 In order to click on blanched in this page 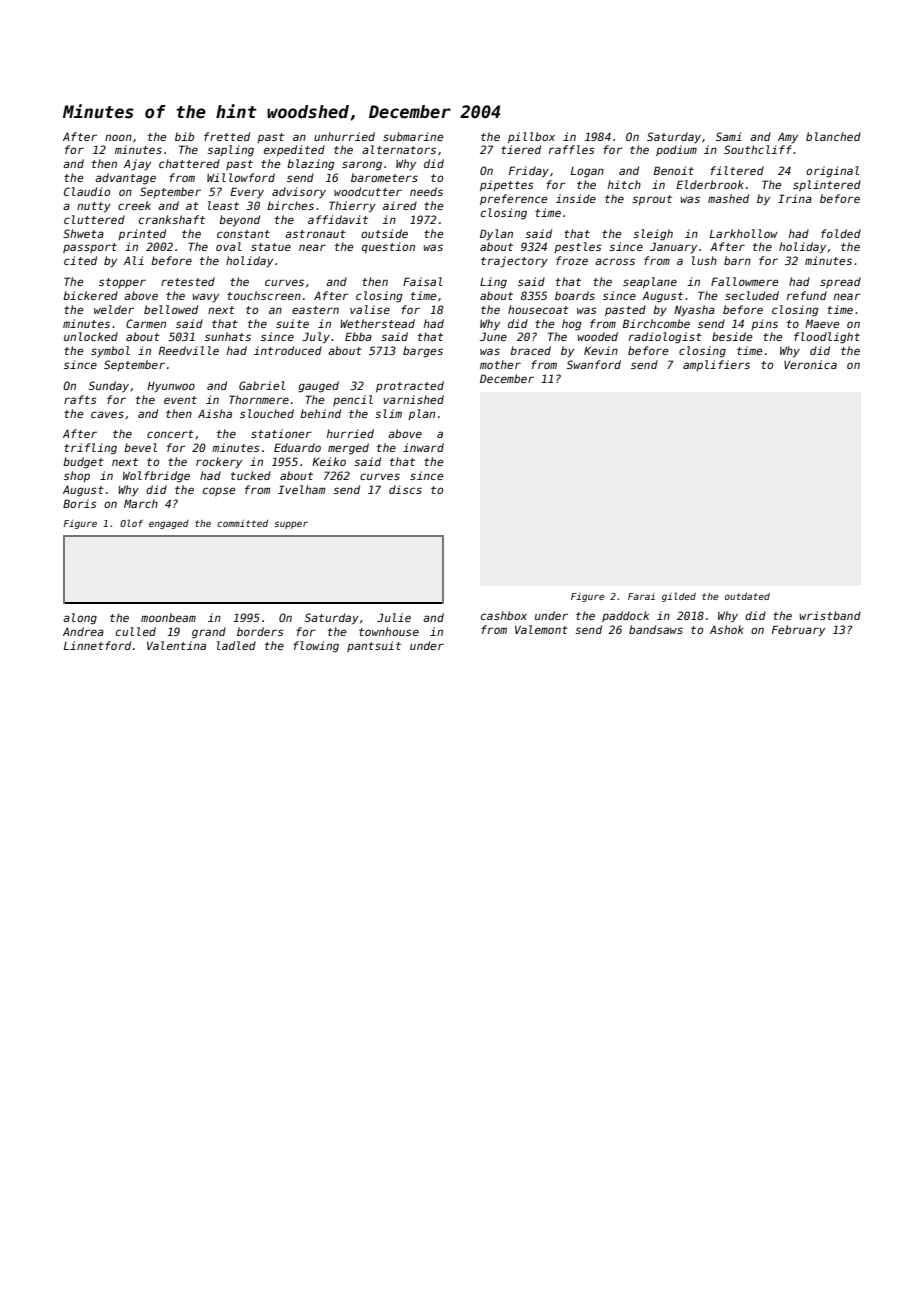, I will do `click(833, 136)`.
